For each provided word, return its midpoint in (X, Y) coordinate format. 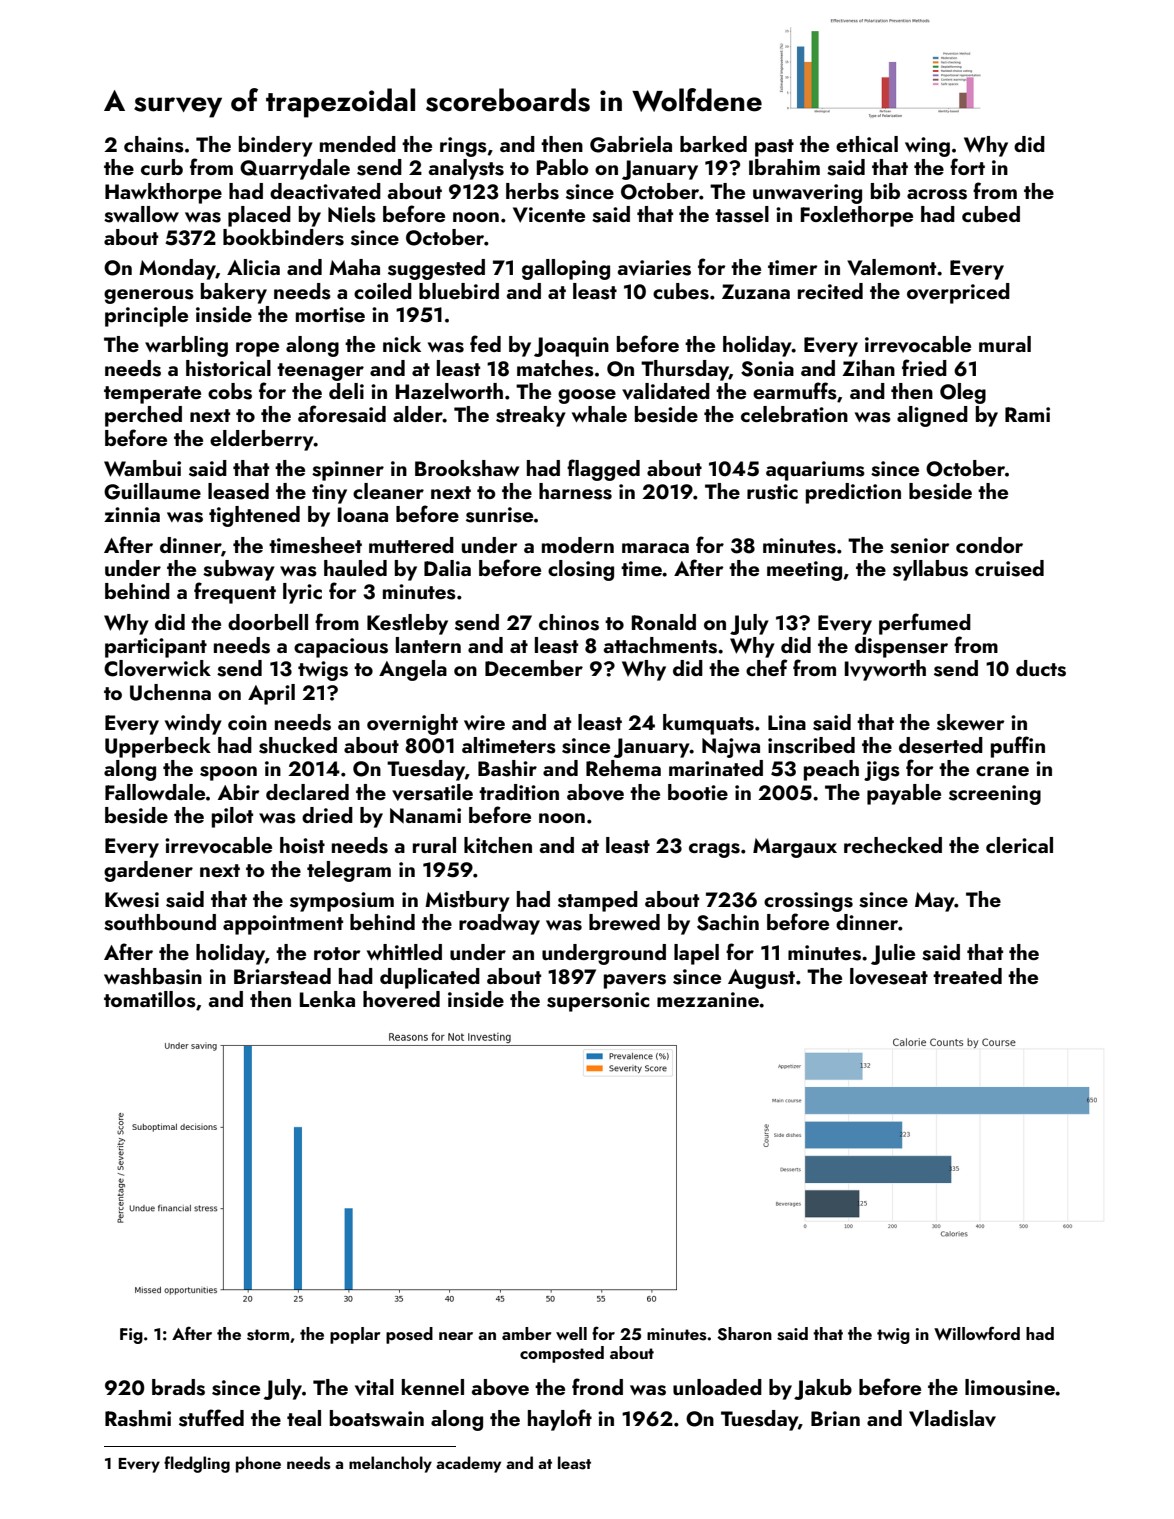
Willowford (977, 1333)
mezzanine (708, 999)
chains (154, 144)
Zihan (868, 368)
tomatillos (150, 999)
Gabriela (631, 144)
